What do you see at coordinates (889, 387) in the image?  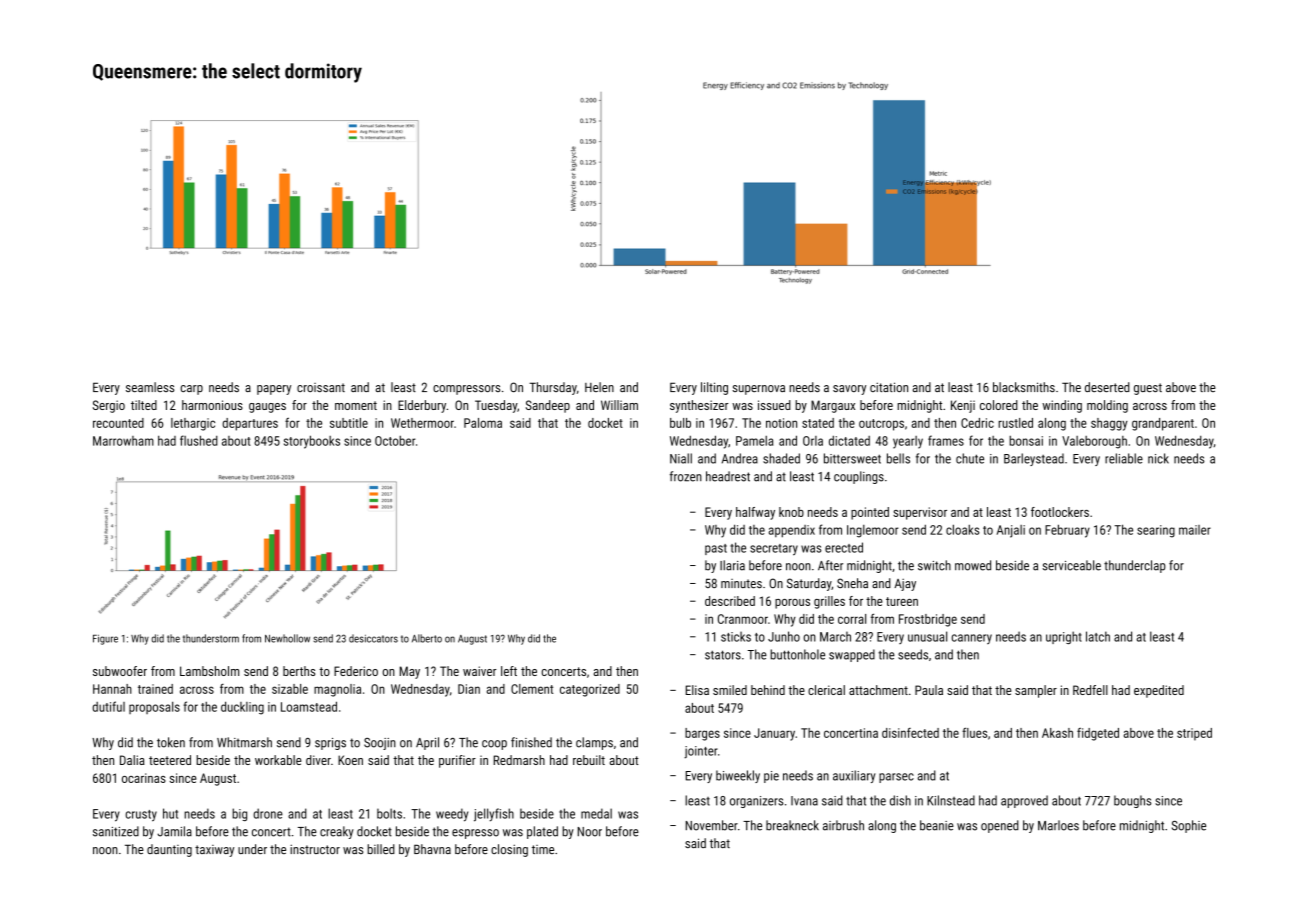 I see `citation` at bounding box center [889, 387].
